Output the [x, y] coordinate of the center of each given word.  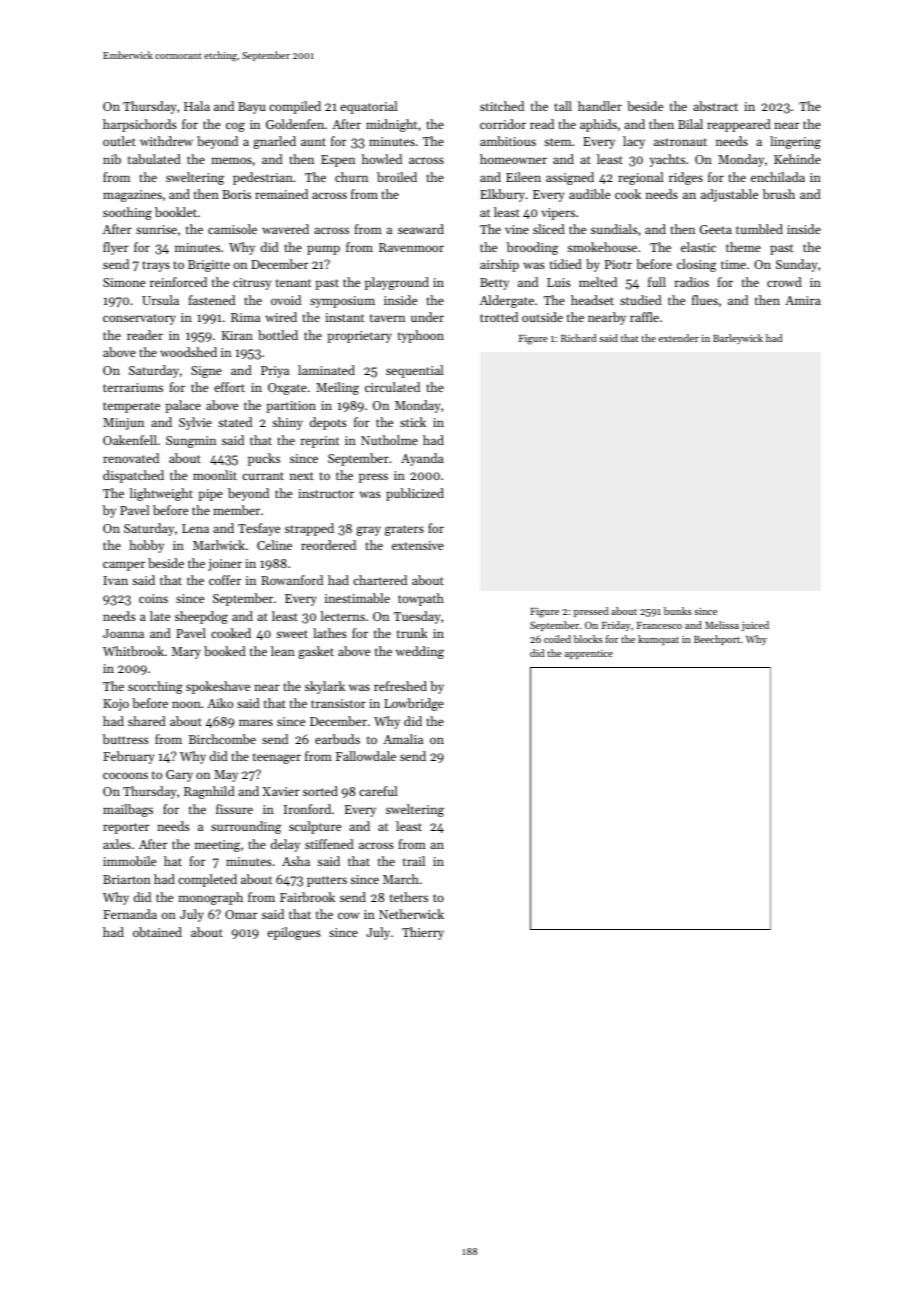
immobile [129, 861]
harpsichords [140, 125]
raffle [644, 317]
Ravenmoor [411, 247]
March [401, 879]
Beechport [717, 640]
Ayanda [422, 459]
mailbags [128, 810]
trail [414, 861]
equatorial [369, 107]
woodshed [188, 352]
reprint [320, 442]
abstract [715, 106]
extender [679, 338]
